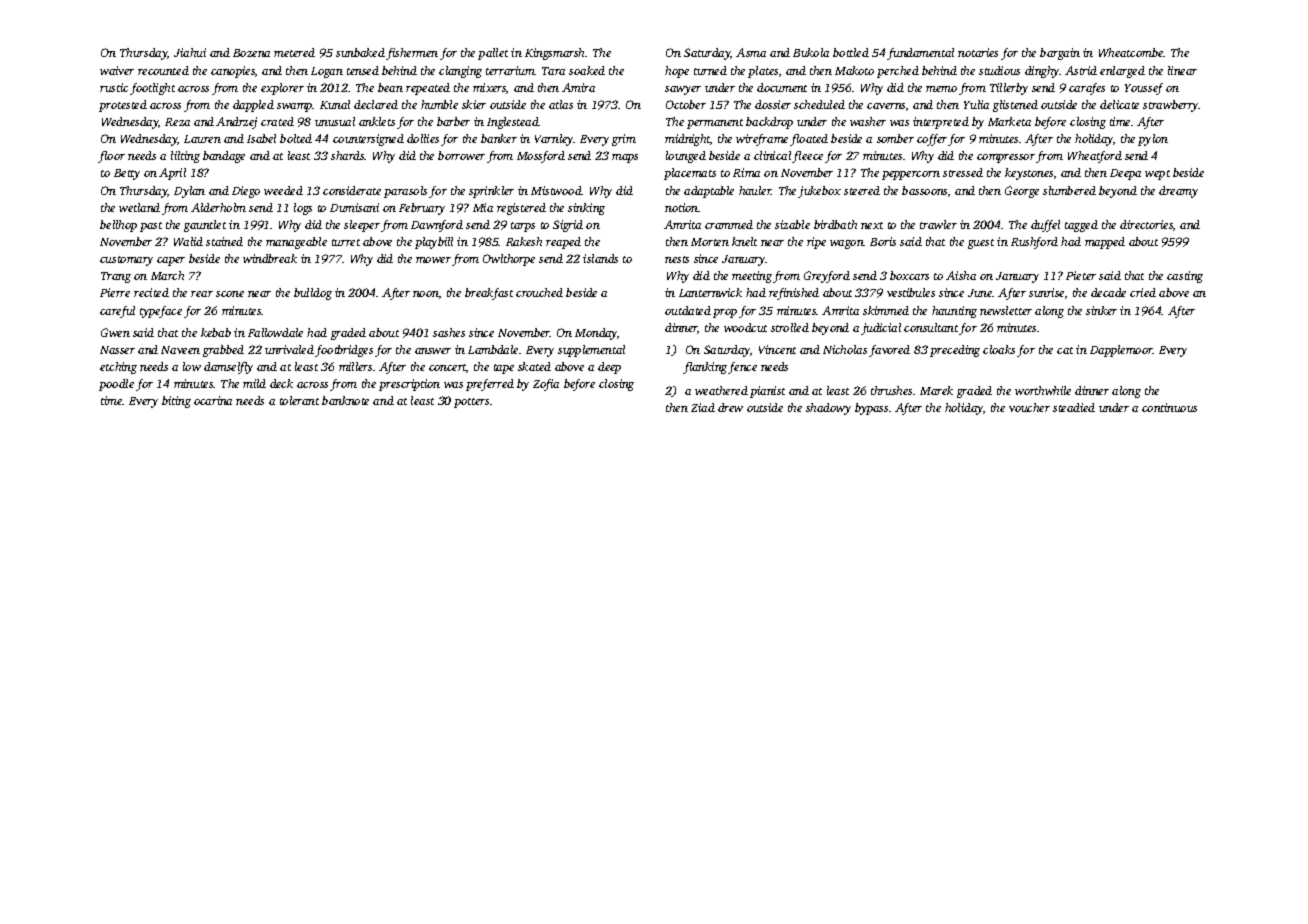 The width and height of the screenshot is (1308, 924). What do you see at coordinates (751, 52) in the screenshot?
I see `Asma` at bounding box center [751, 52].
